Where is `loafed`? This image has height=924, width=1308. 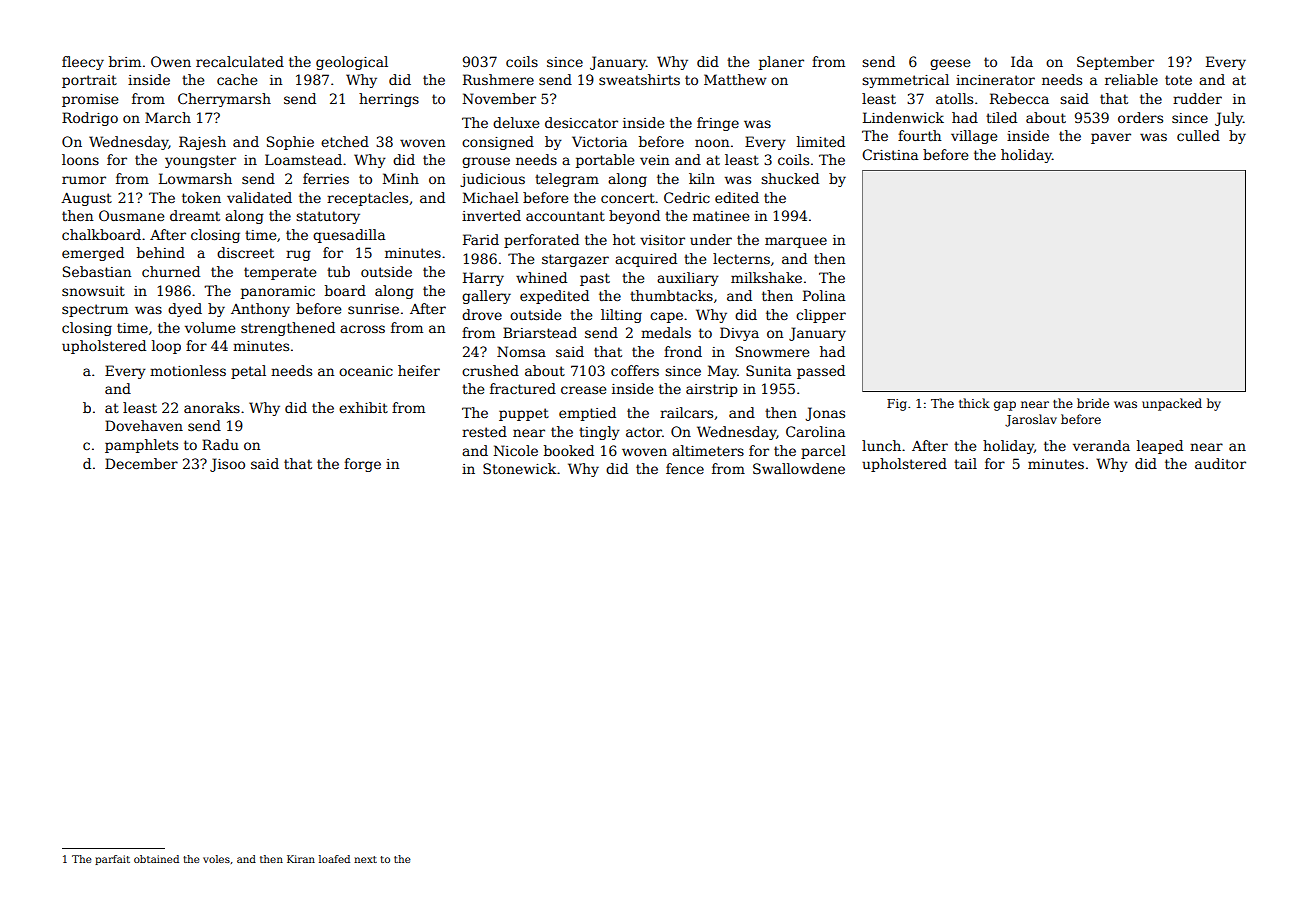
loafed is located at coordinates (334, 859).
